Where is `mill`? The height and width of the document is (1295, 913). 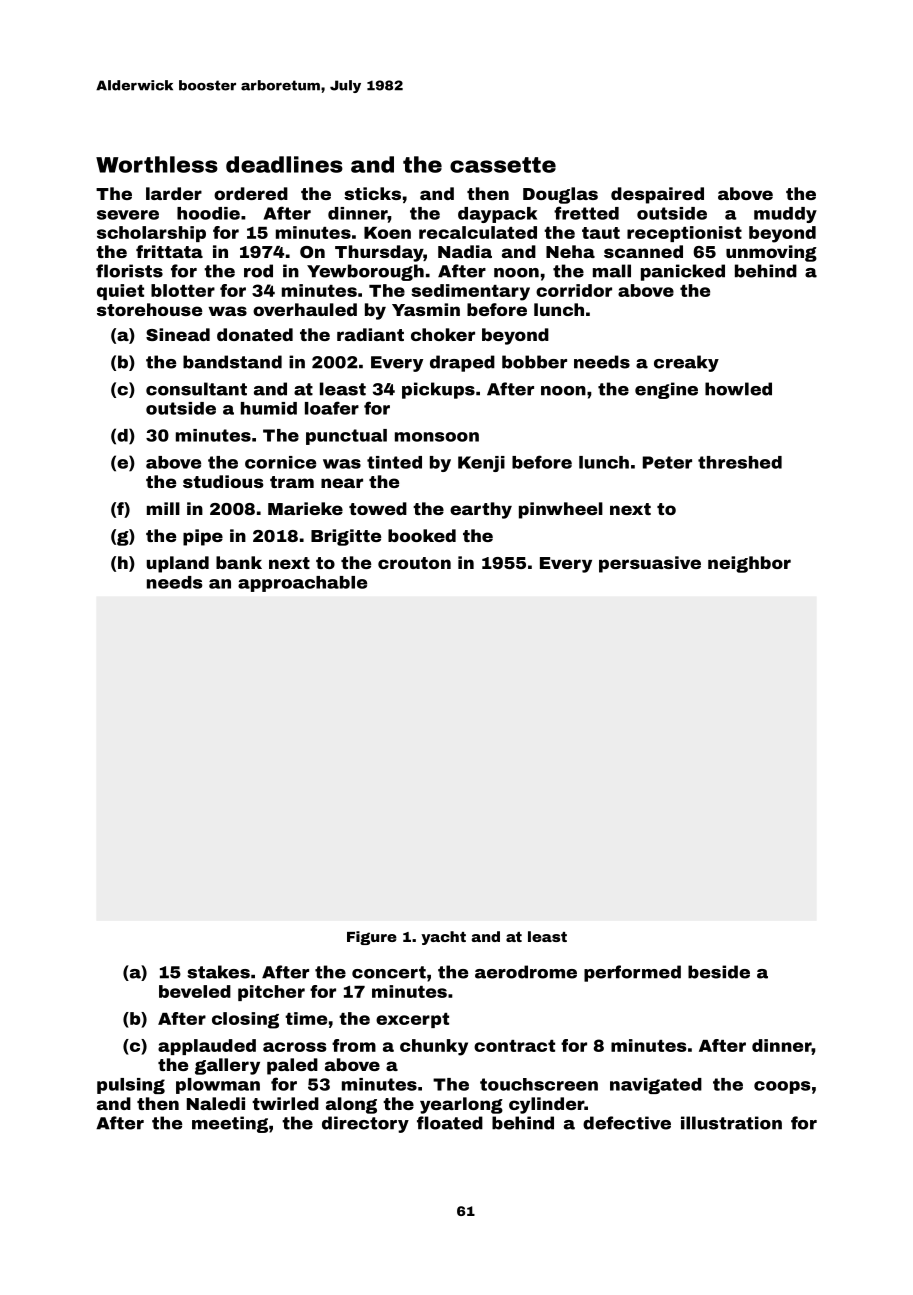 mill is located at coordinates (163, 508).
